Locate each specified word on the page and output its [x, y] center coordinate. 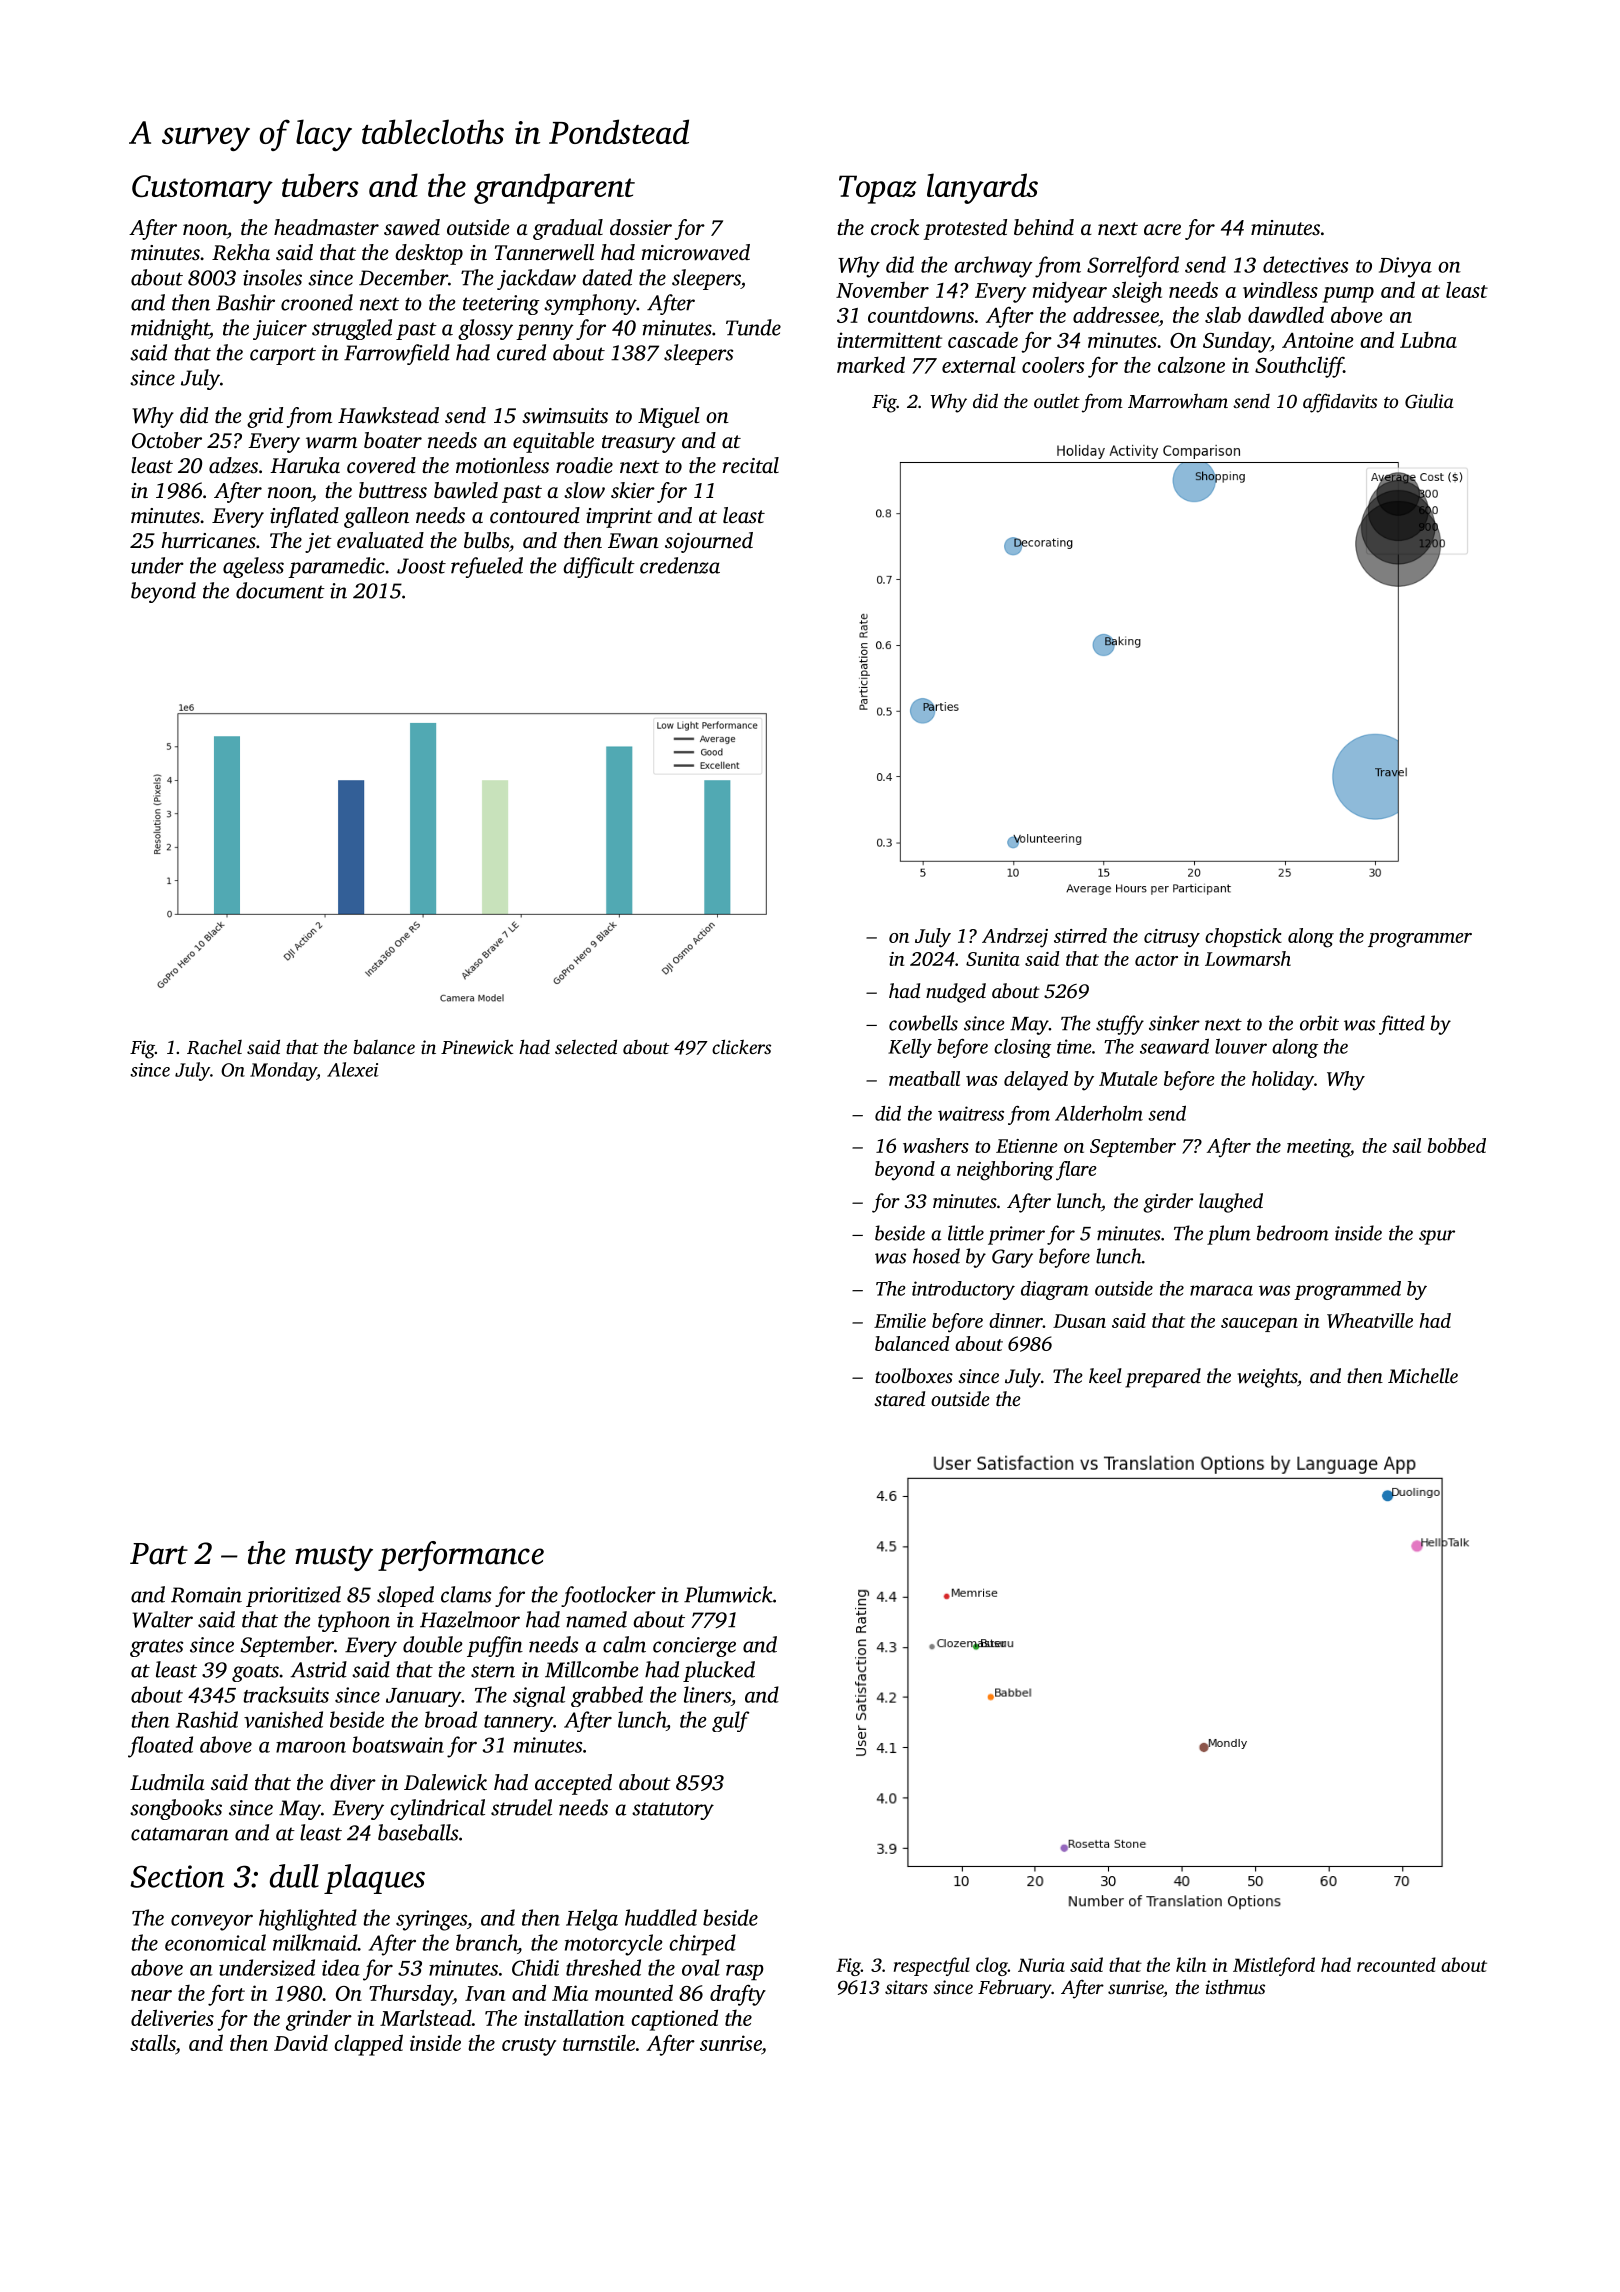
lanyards [982, 188]
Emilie [900, 1320]
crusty [529, 2047]
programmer [1420, 940]
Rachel [214, 1047]
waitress [971, 1113]
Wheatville [1370, 1320]
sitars [906, 1987]
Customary [202, 189]
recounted [1396, 1964]
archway [993, 267]
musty [334, 1558]
